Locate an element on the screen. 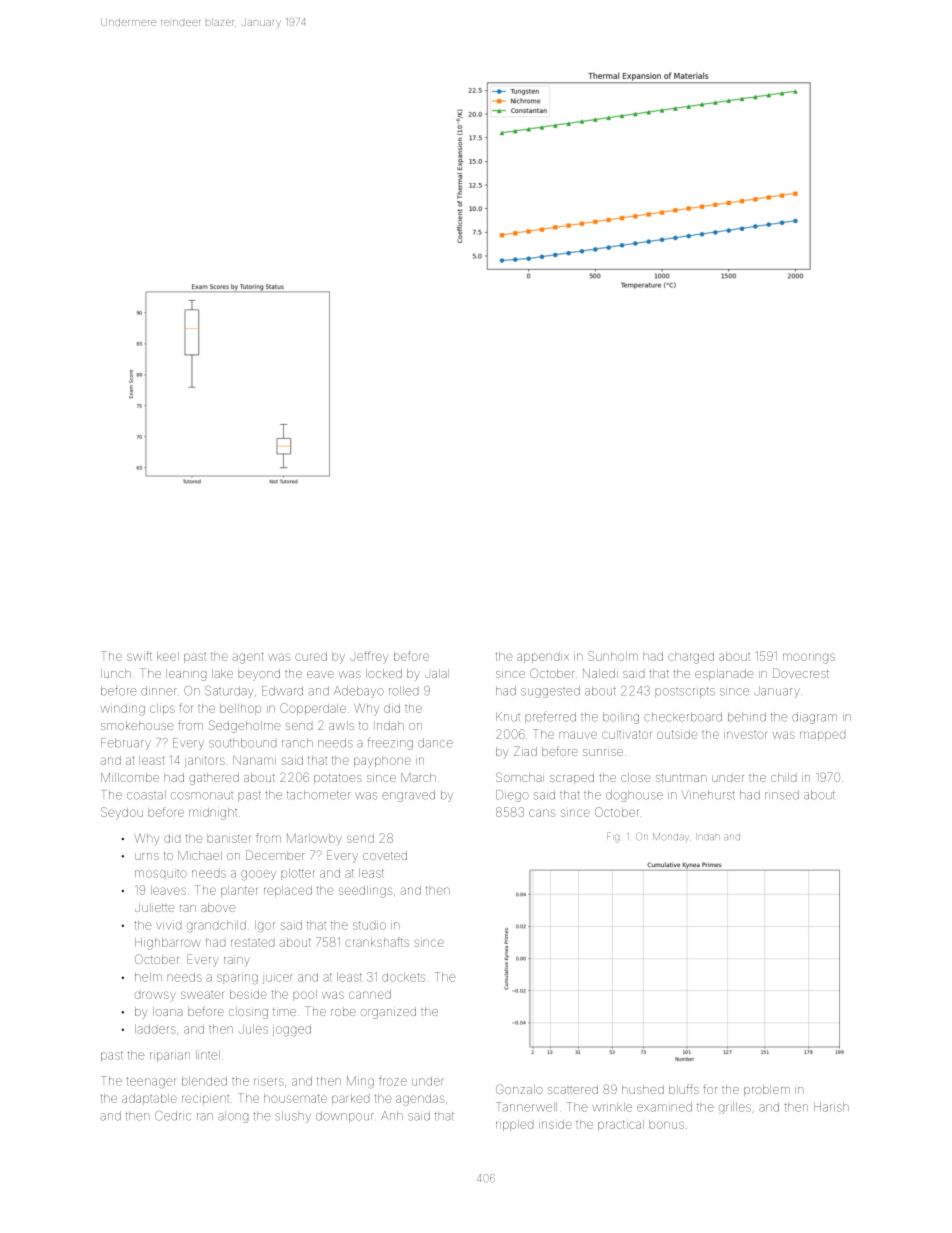  inside is located at coordinates (555, 1124).
